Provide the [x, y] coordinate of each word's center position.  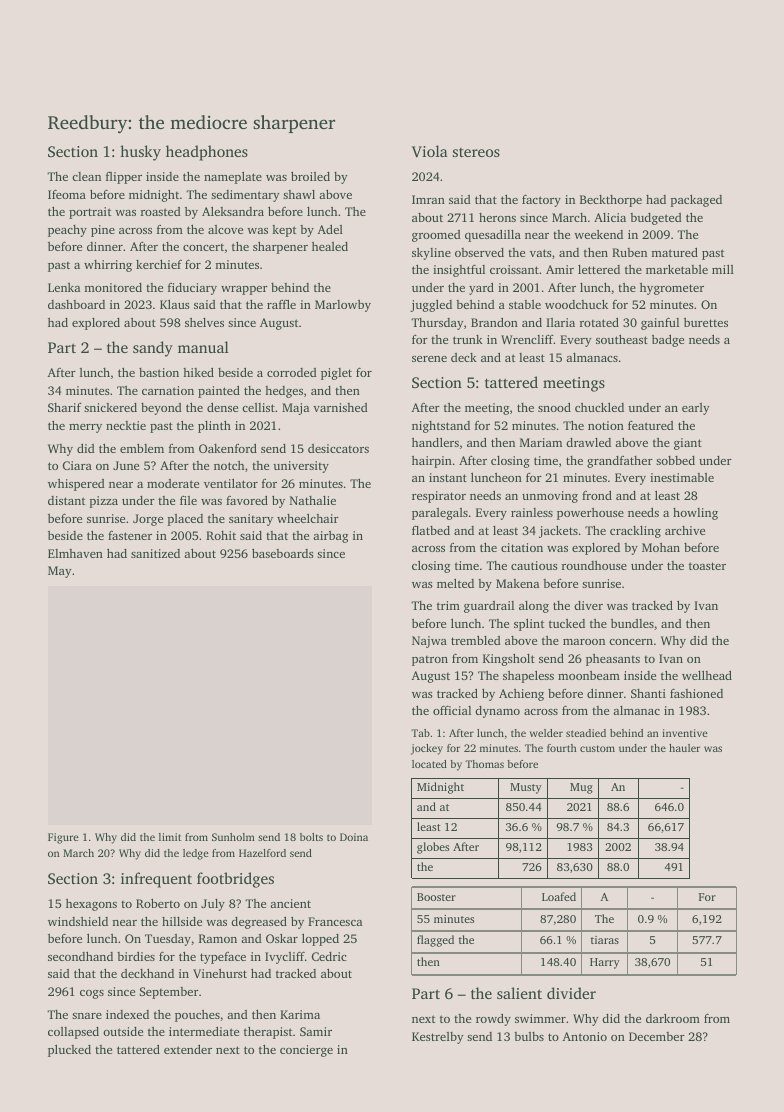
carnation [168, 390]
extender [188, 1049]
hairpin [432, 462]
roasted [161, 211]
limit [170, 837]
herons [497, 217]
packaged [696, 200]
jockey [427, 749]
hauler [684, 748]
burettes [706, 322]
